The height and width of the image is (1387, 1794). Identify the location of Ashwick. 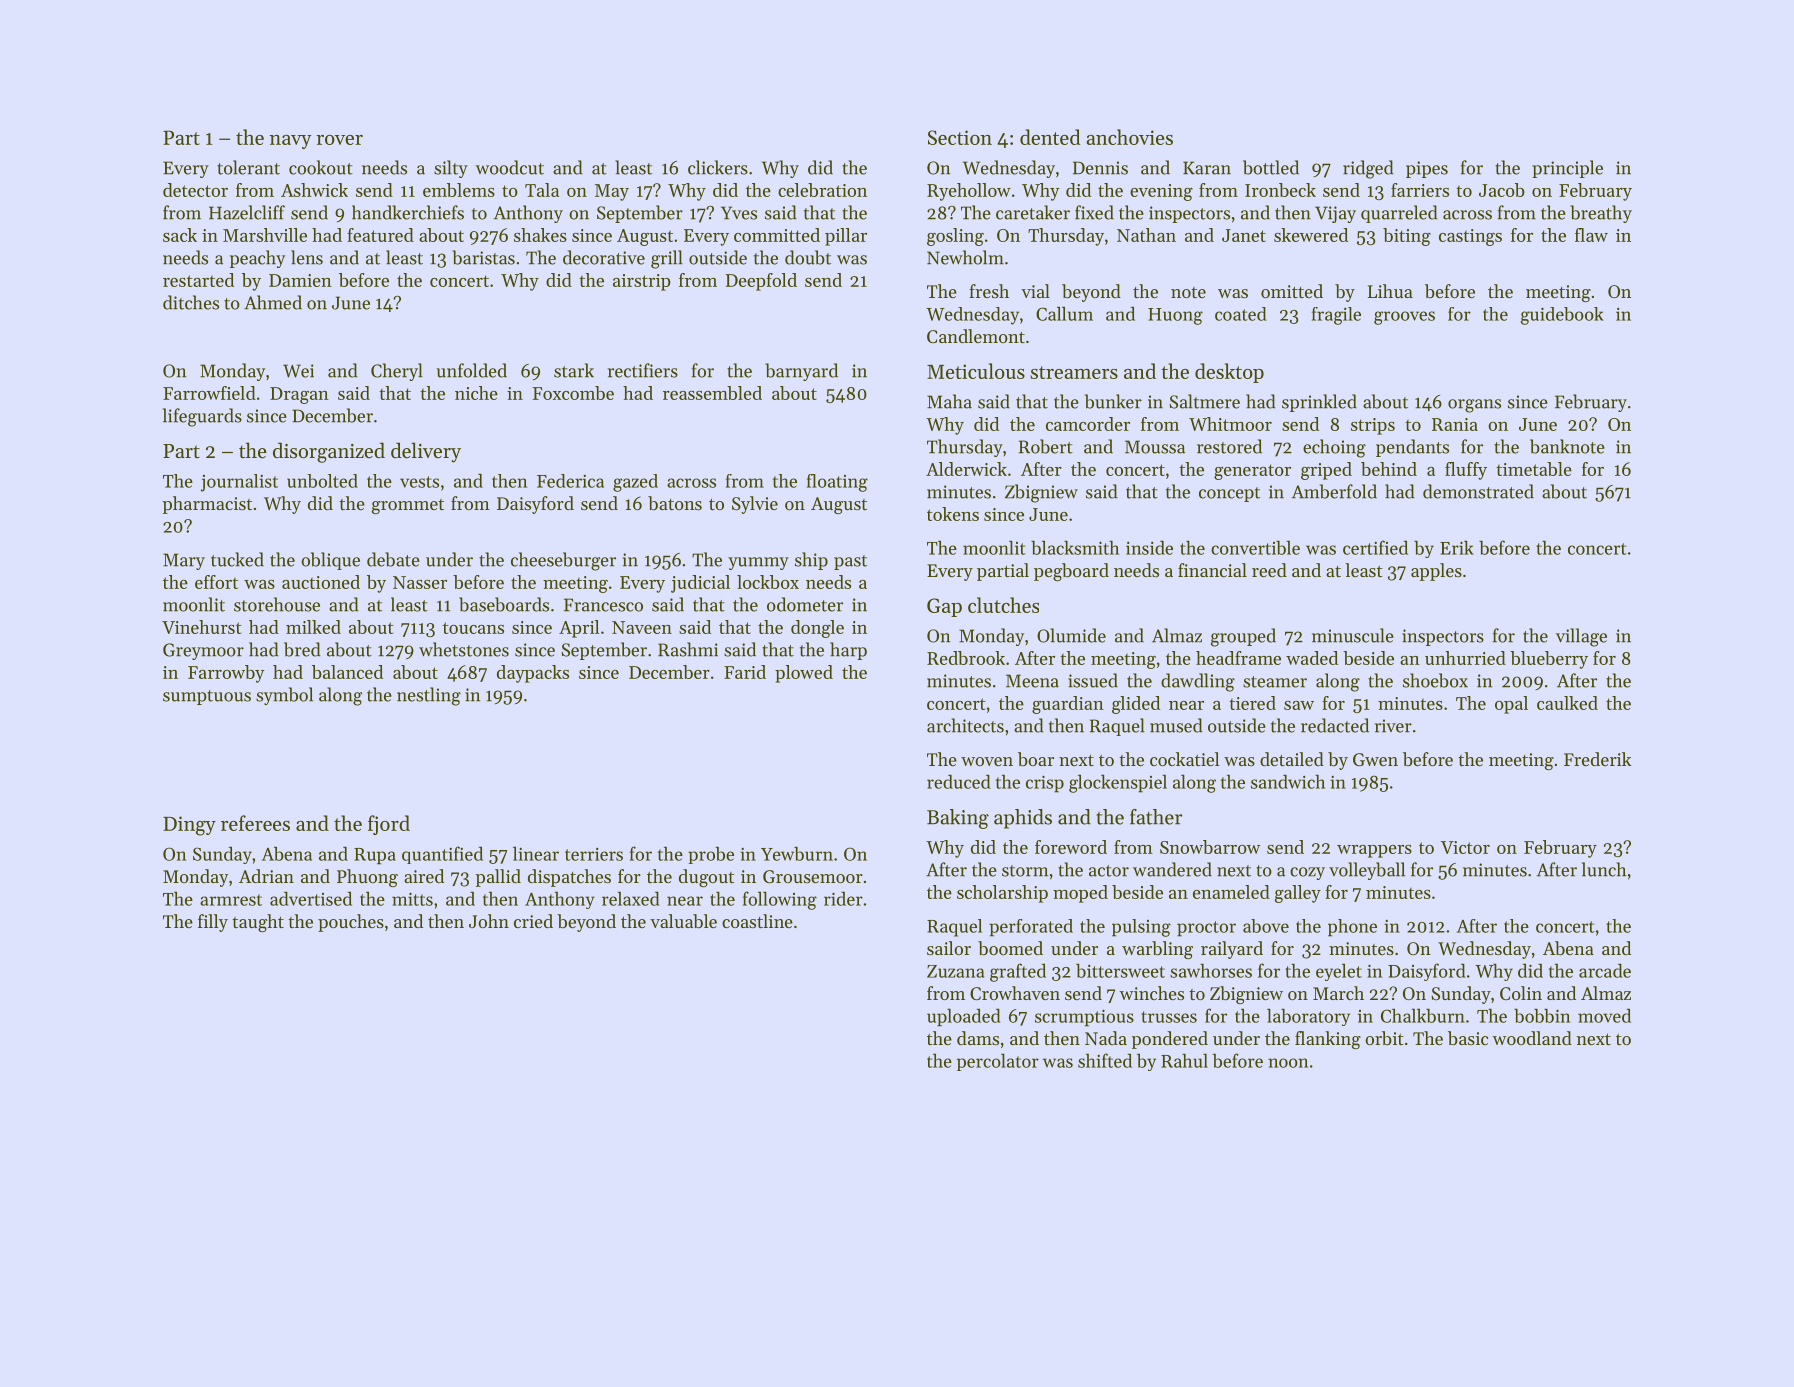
(314, 190).
